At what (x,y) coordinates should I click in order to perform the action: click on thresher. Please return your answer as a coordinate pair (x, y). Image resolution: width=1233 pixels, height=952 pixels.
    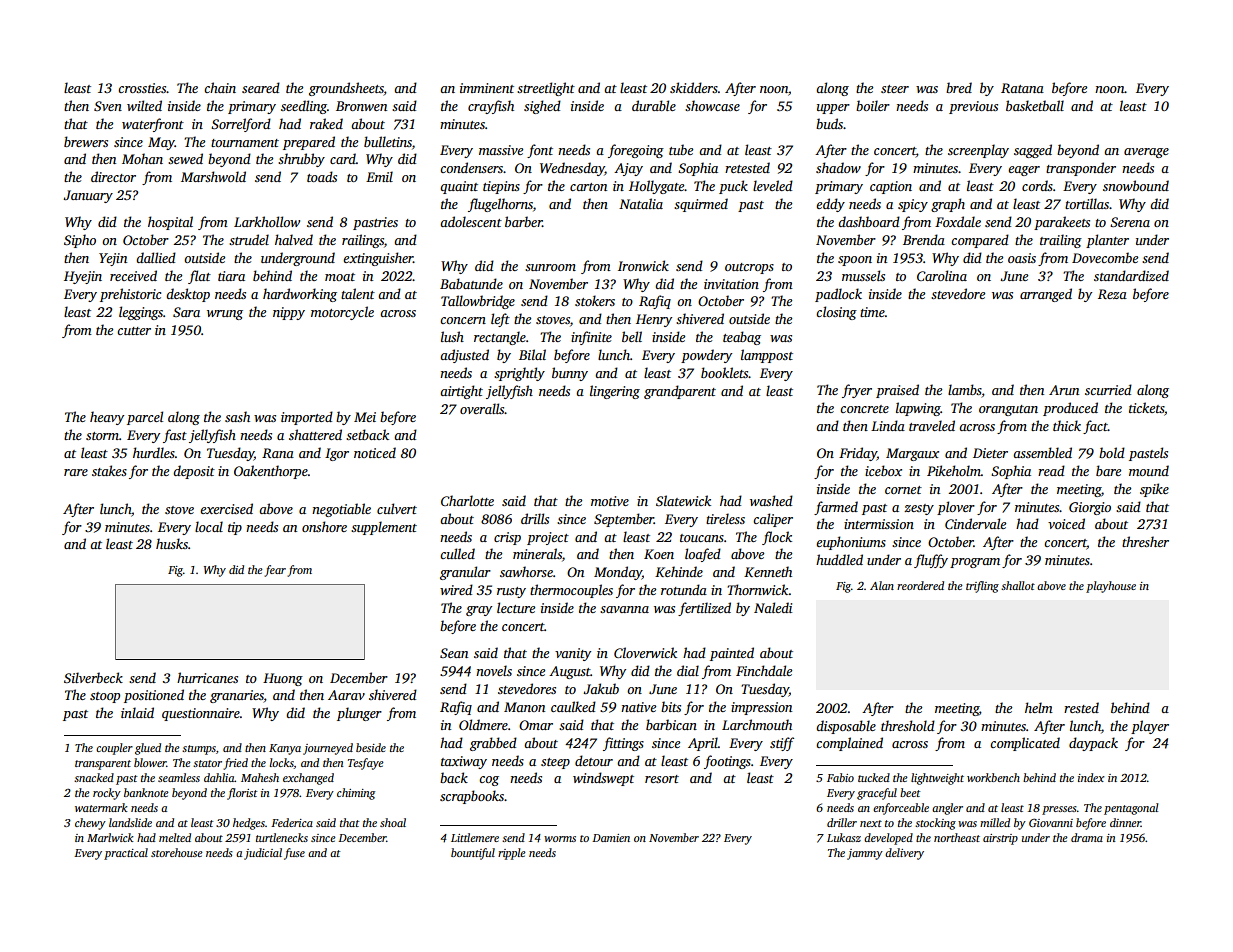
    Looking at the image, I should click on (1145, 541).
